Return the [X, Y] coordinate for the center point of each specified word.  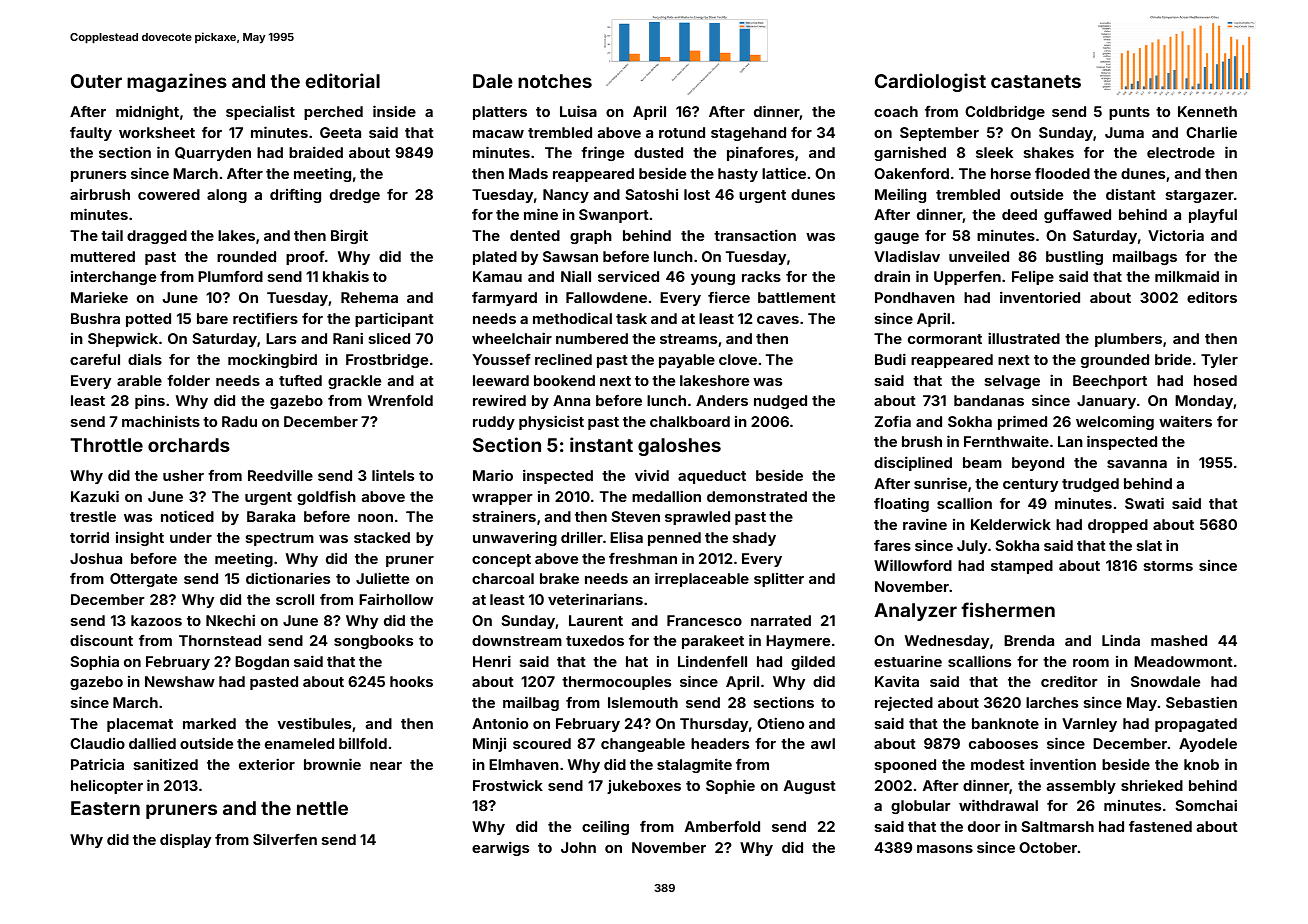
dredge [355, 196]
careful [95, 359]
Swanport [614, 216]
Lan [1070, 441]
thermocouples [616, 683]
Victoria [1176, 235]
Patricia [97, 764]
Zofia [893, 421]
